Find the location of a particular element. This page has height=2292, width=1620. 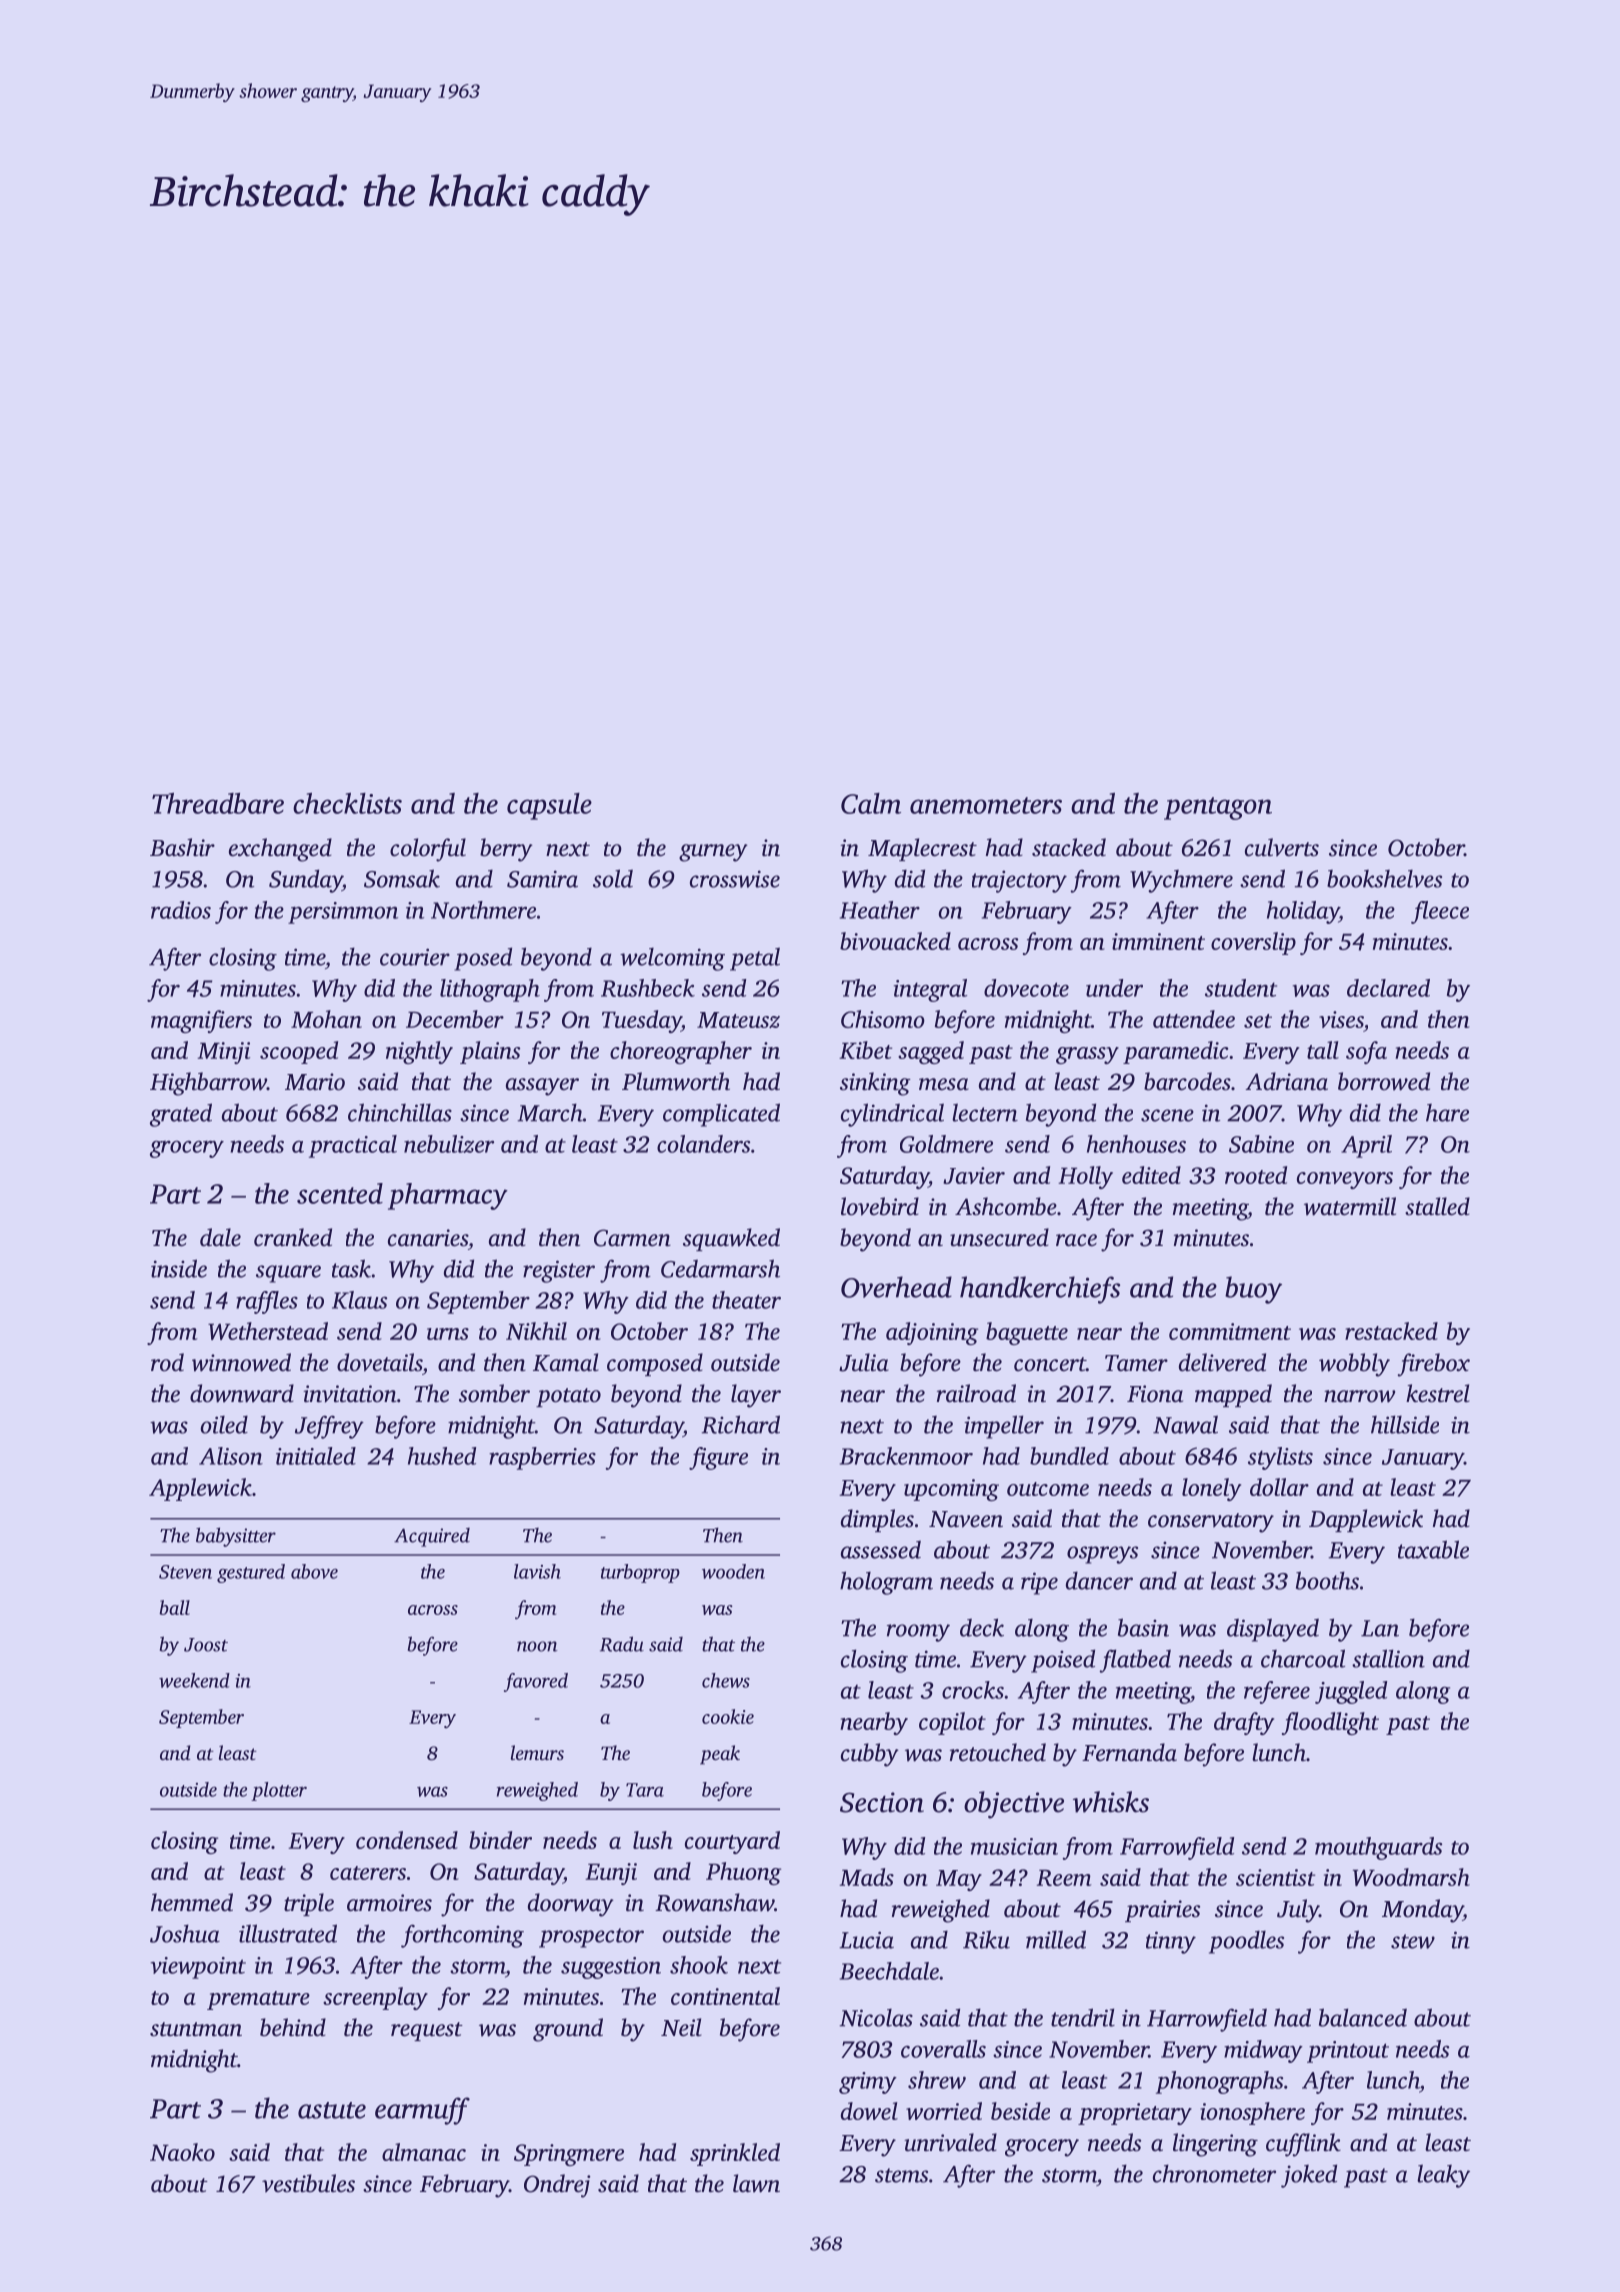

gurney is located at coordinates (713, 853).
